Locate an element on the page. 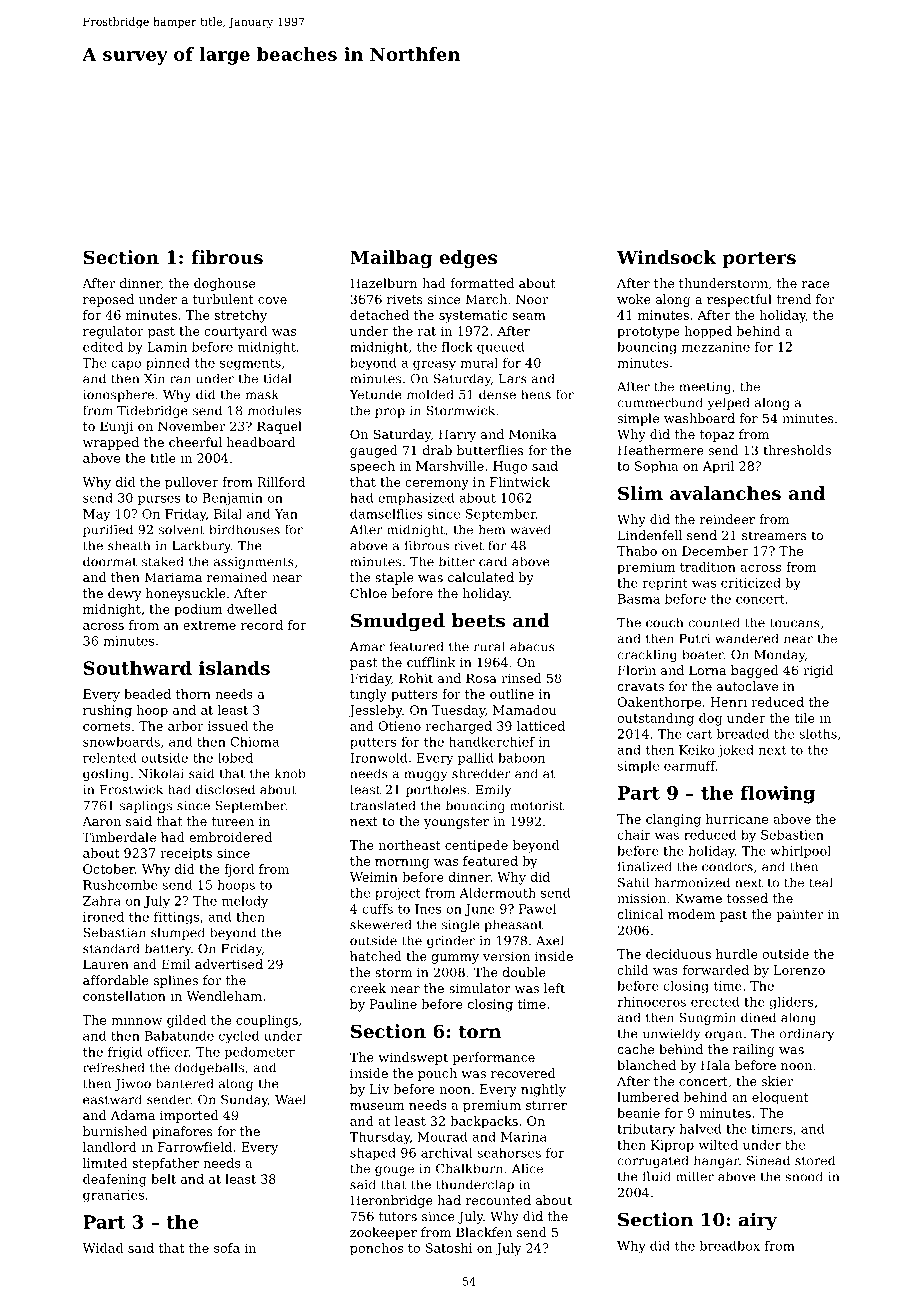 The height and width of the image is (1308, 924). breadbox is located at coordinates (730, 1246).
